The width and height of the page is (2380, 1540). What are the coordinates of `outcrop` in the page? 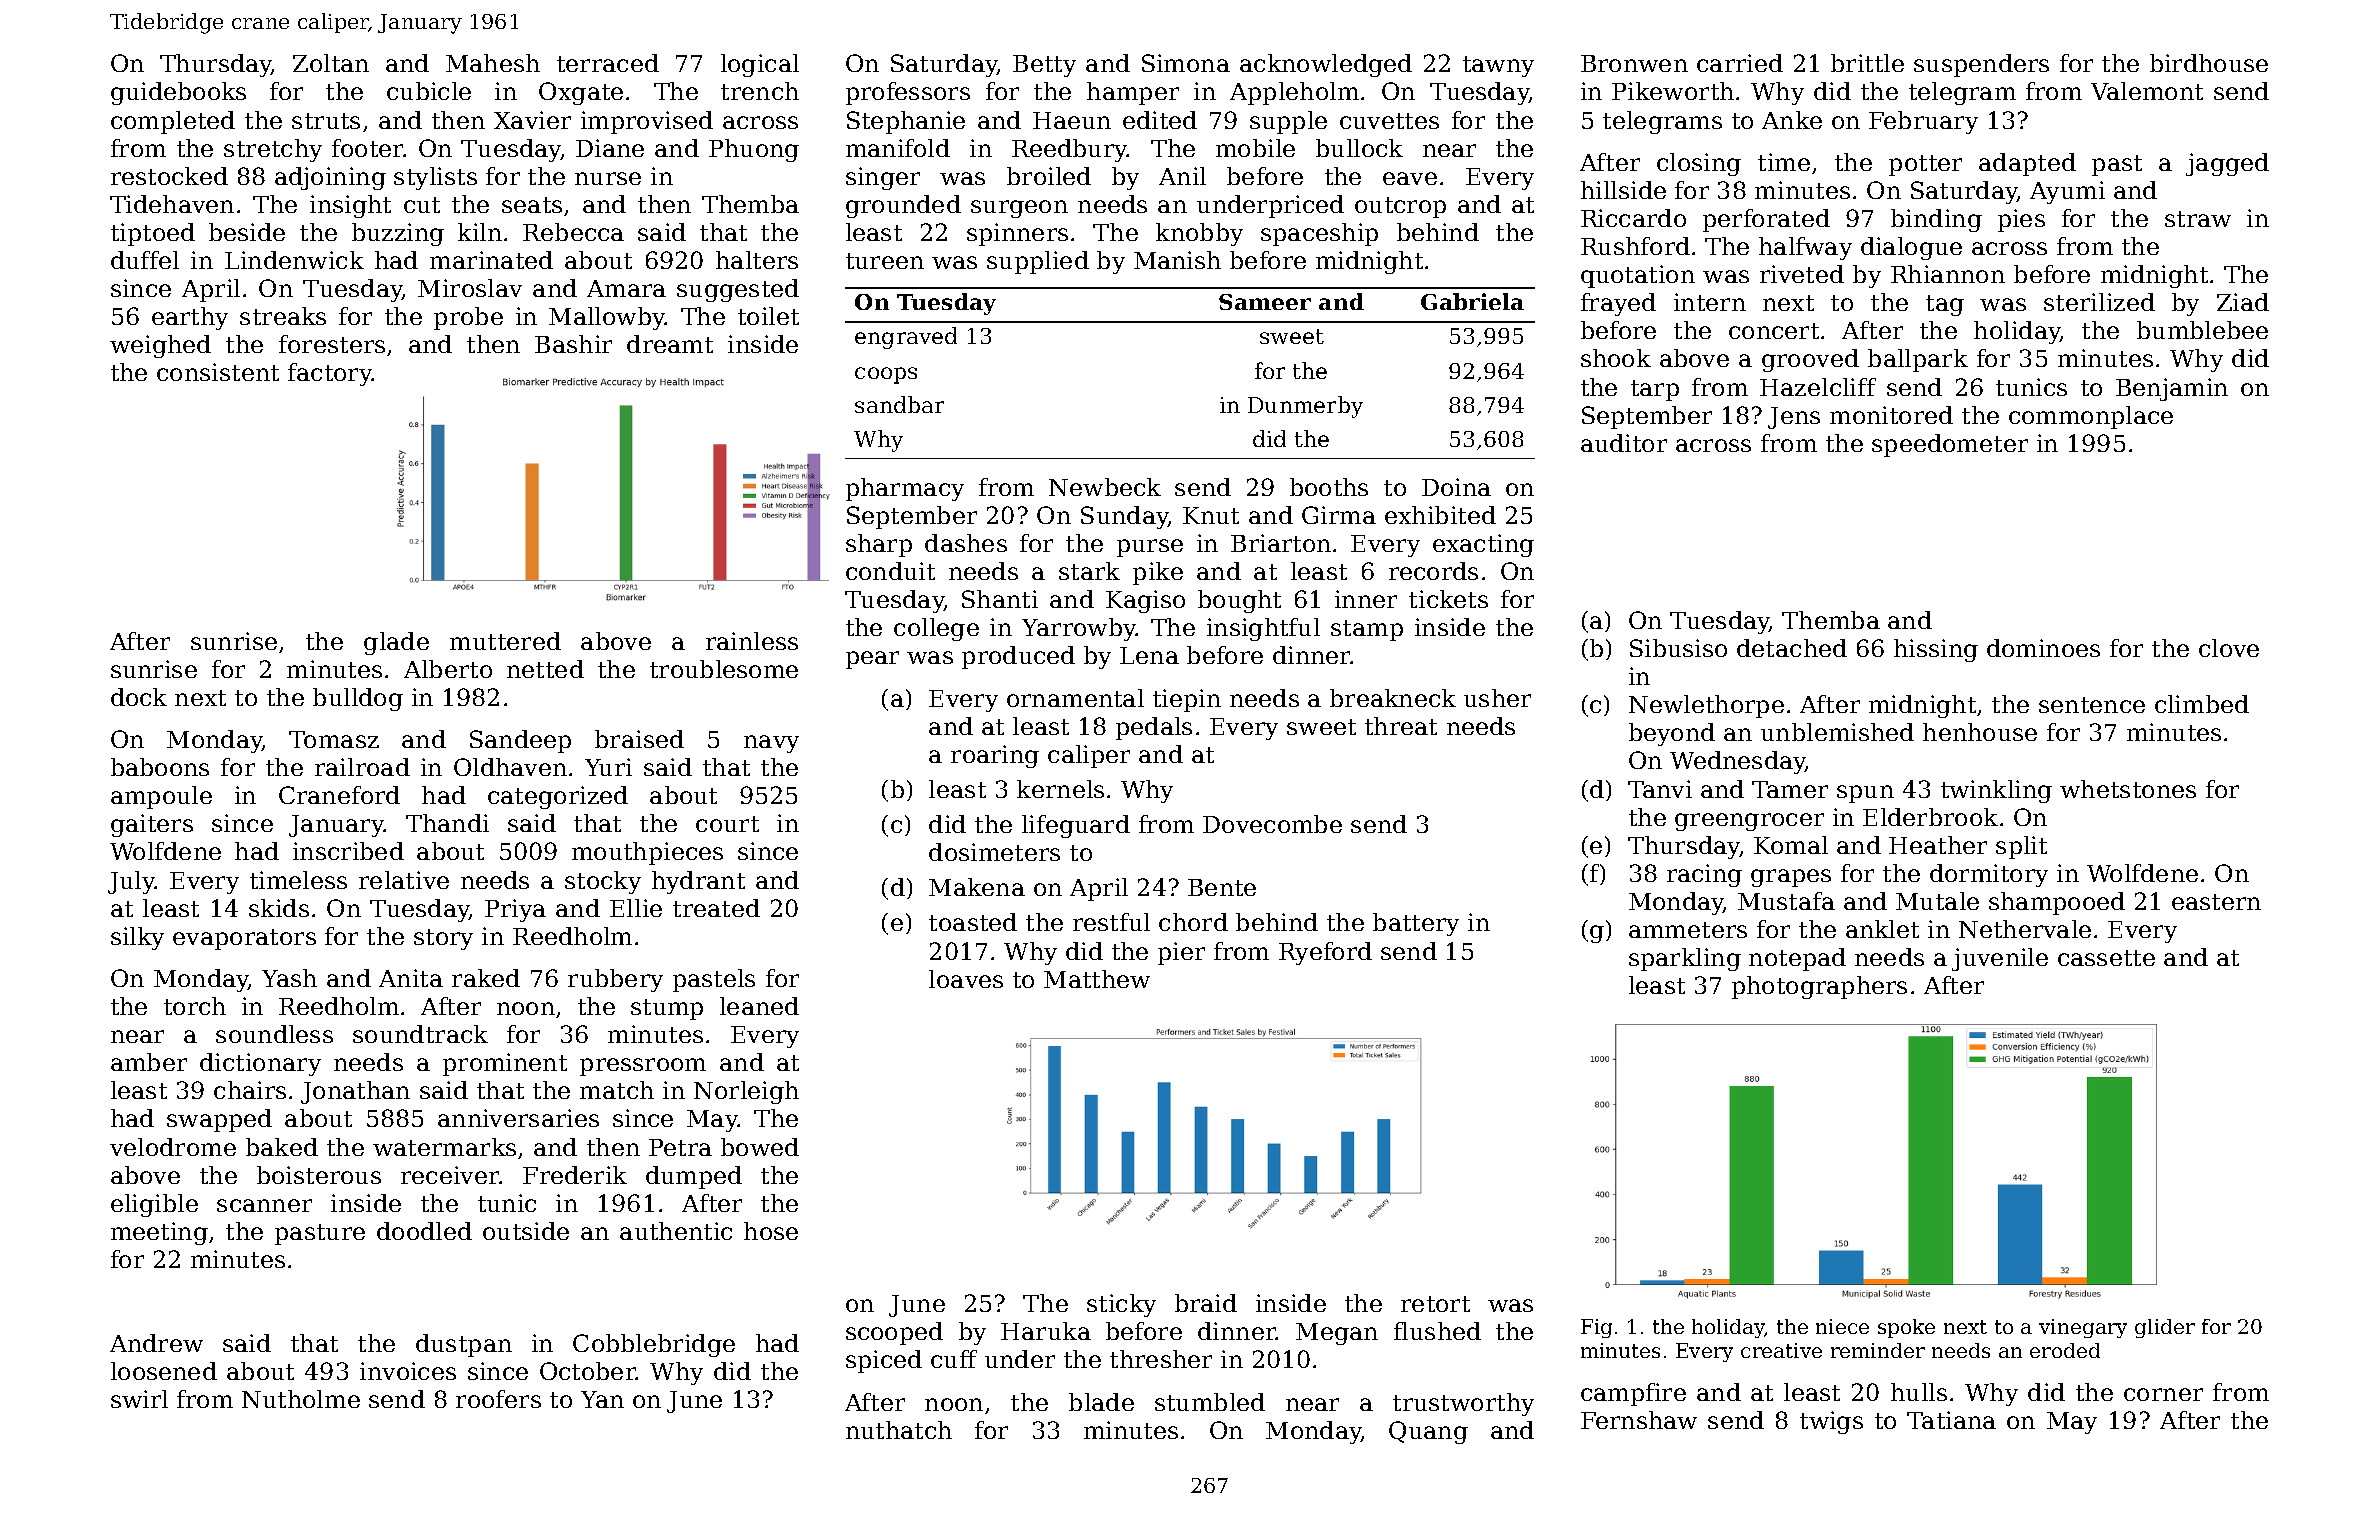 It's located at (1400, 207).
